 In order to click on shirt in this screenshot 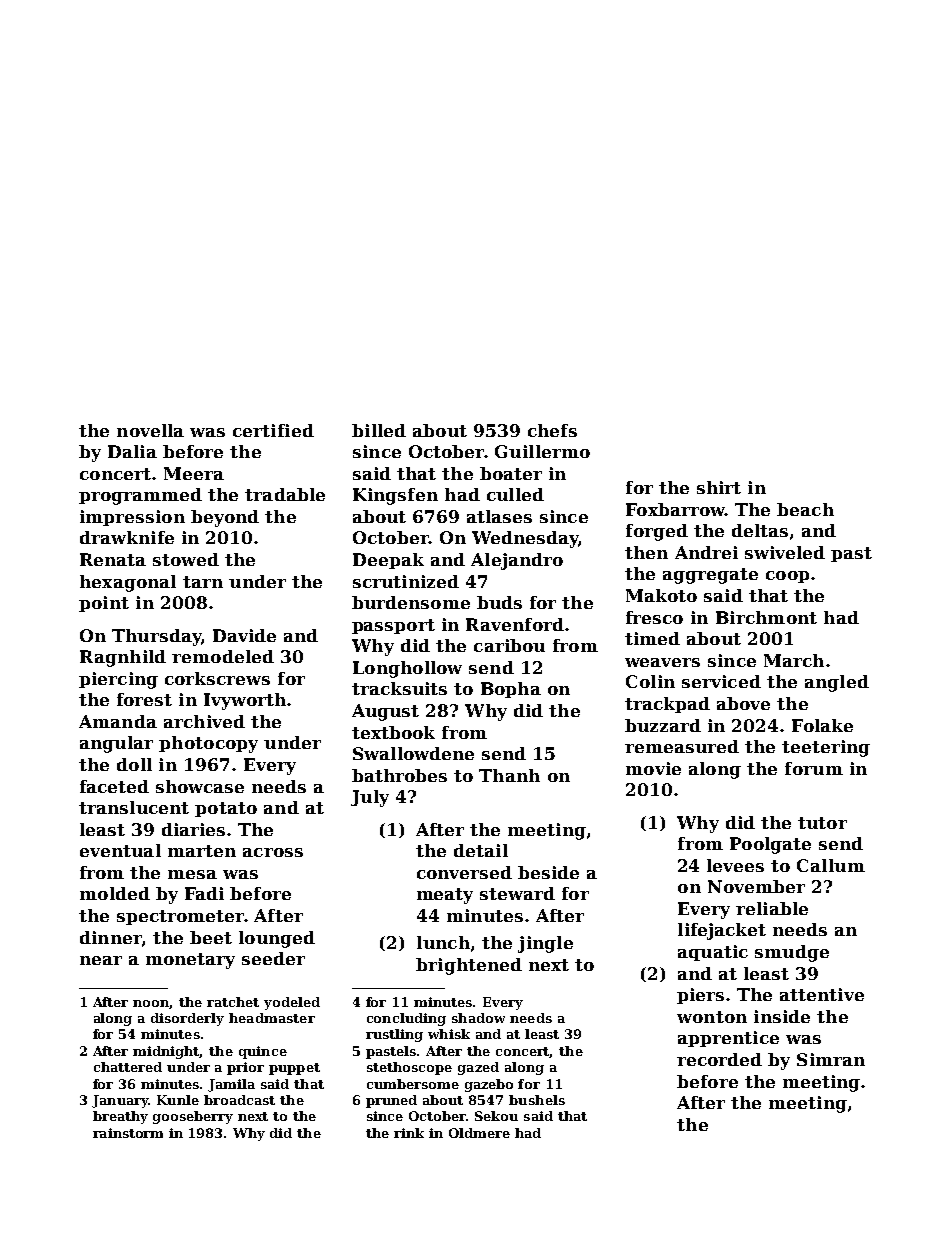, I will do `click(719, 487)`.
